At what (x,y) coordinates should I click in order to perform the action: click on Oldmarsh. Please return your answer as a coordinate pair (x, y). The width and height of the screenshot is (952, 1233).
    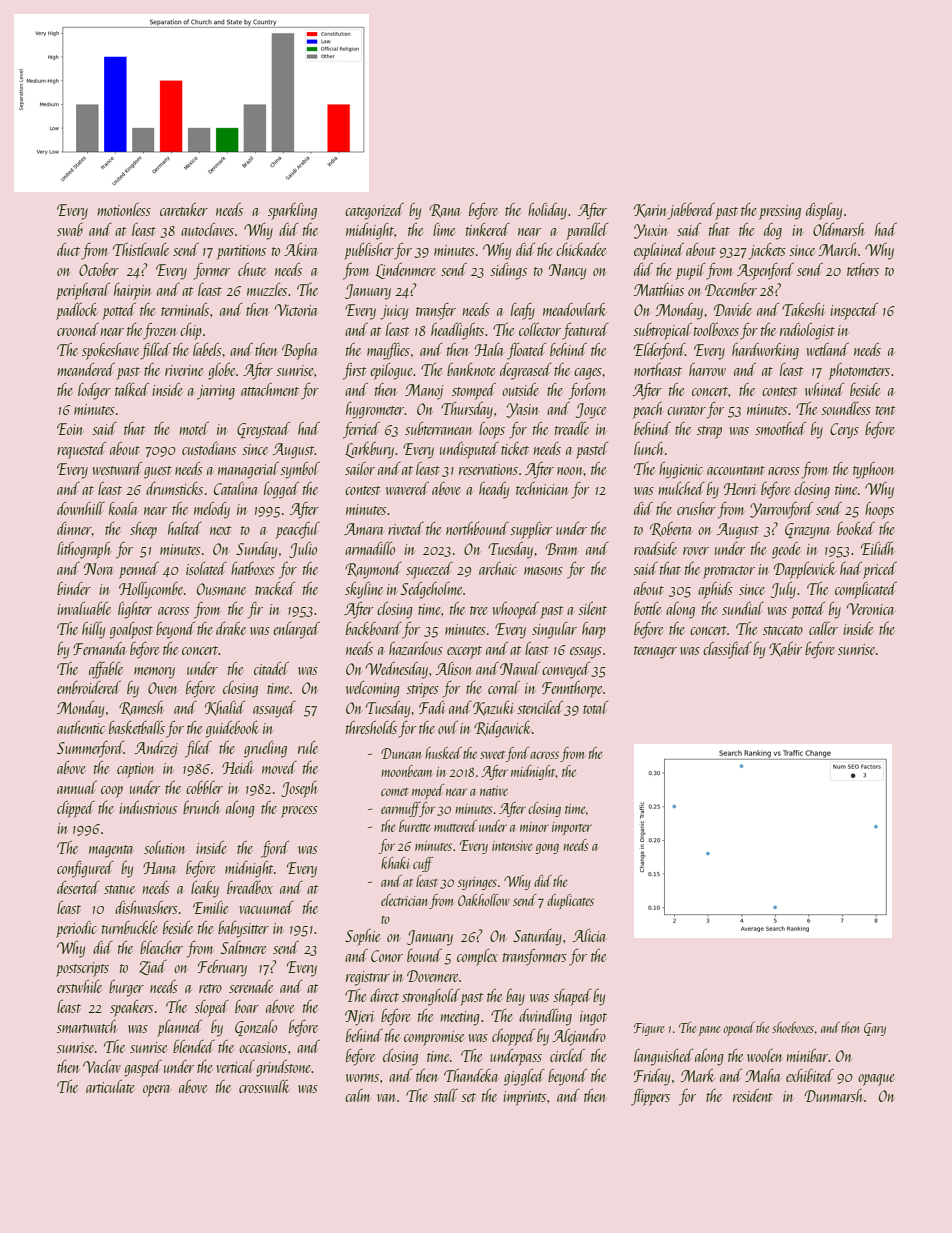
    Looking at the image, I should click on (838, 229).
